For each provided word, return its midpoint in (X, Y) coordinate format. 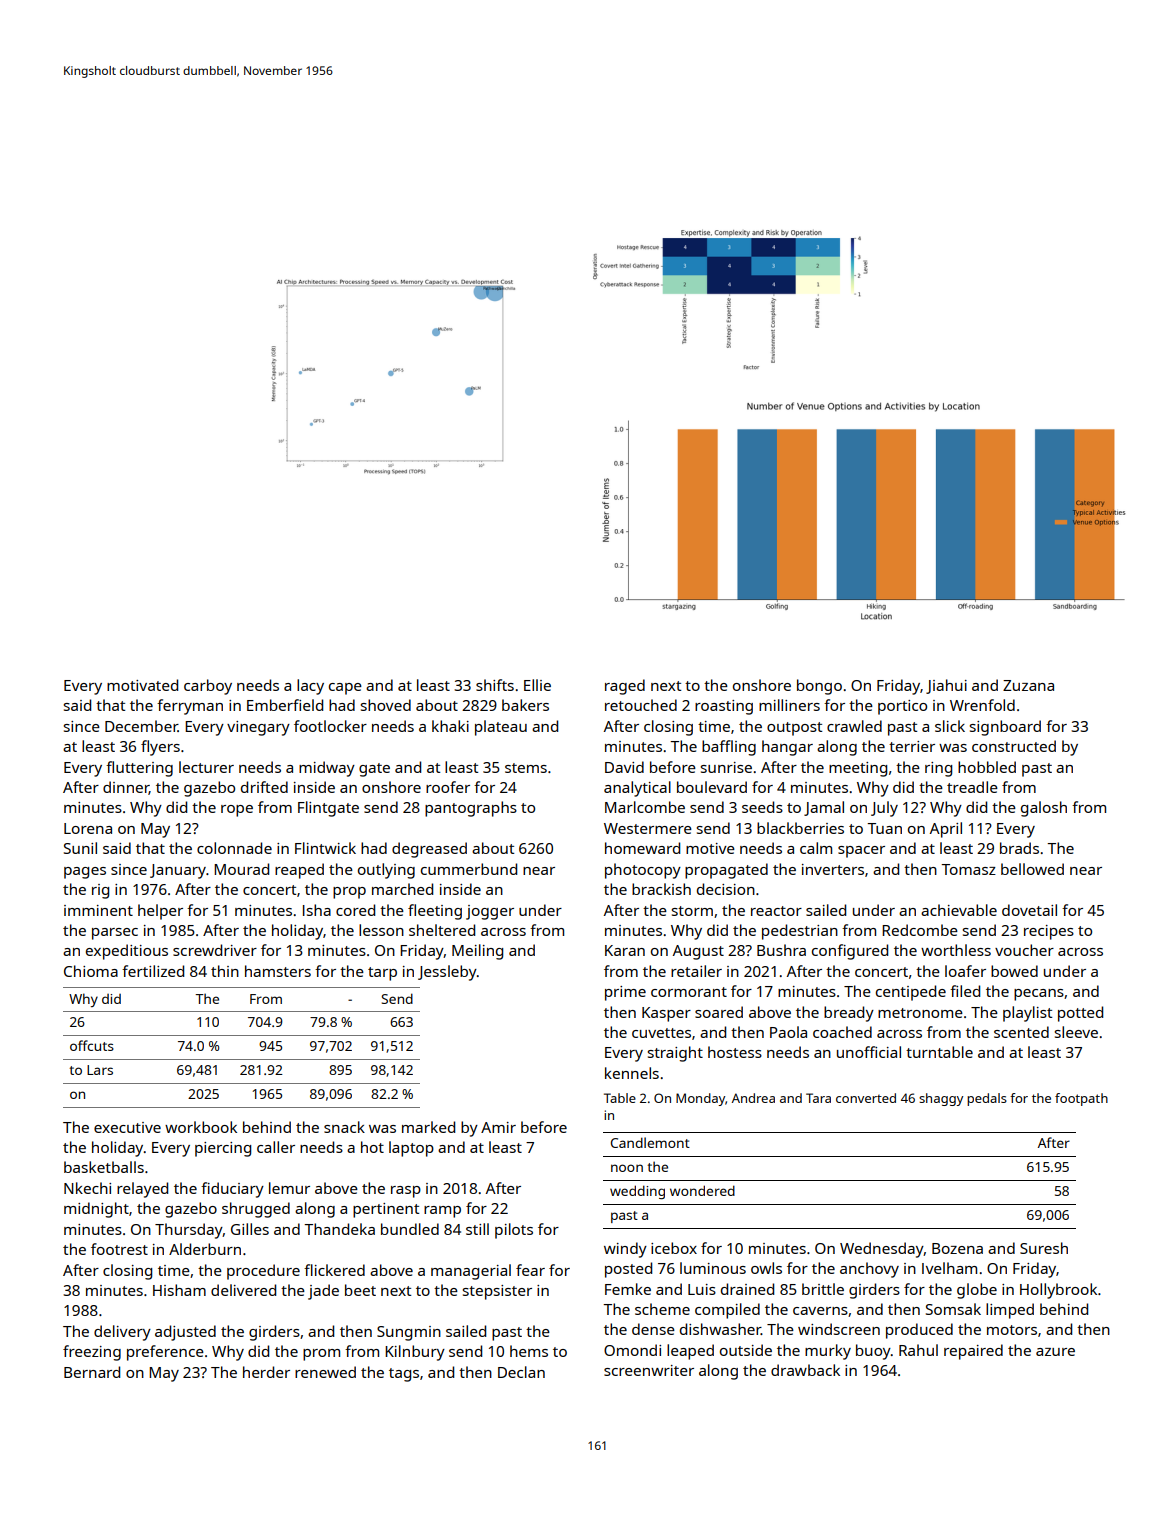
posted (628, 1270)
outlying (386, 871)
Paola (788, 1032)
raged (625, 687)
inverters (833, 869)
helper (160, 912)
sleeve (1076, 1032)
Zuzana (1028, 685)
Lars (100, 1070)
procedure (263, 1272)
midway (327, 769)
